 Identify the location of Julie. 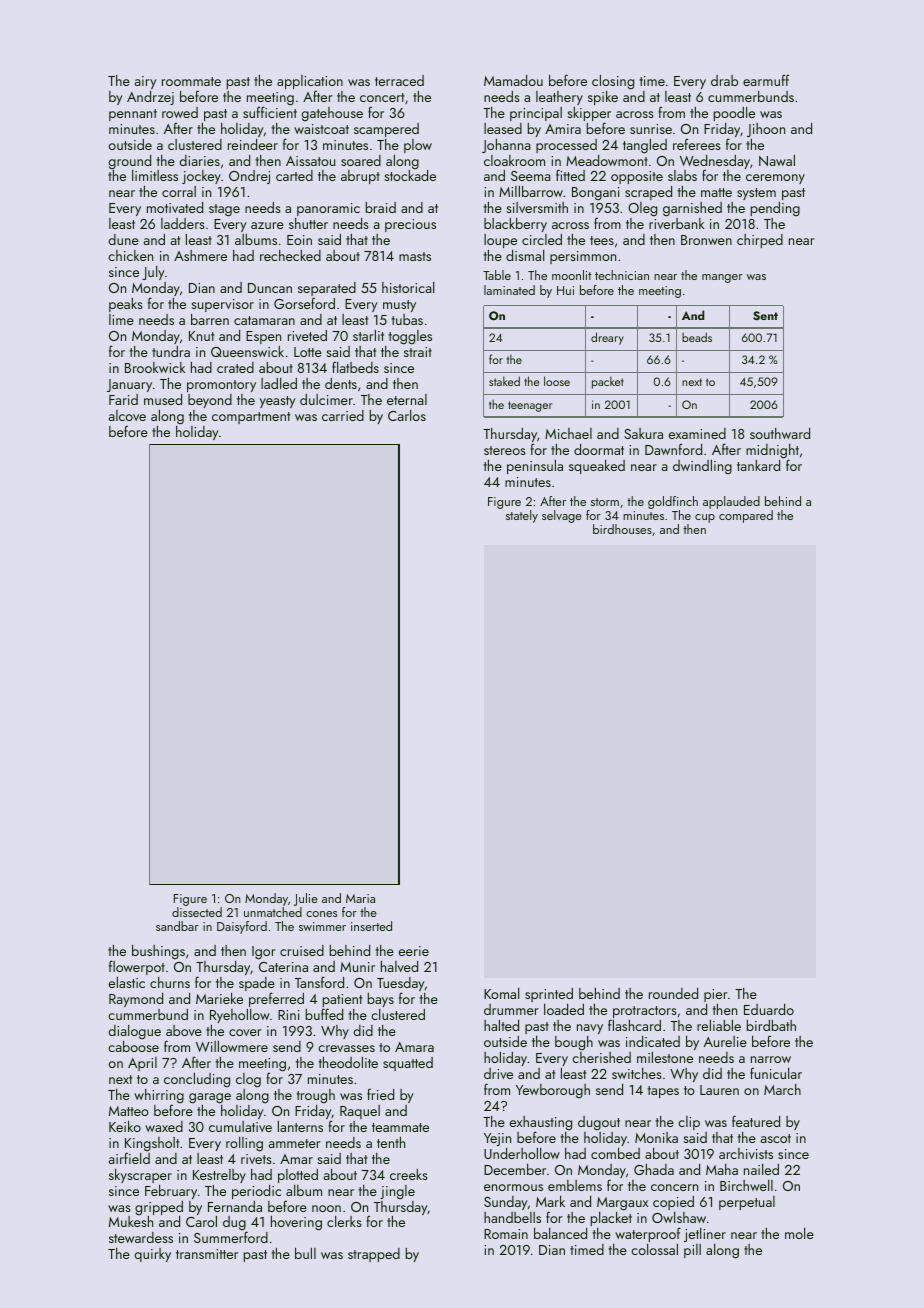
(306, 899).
